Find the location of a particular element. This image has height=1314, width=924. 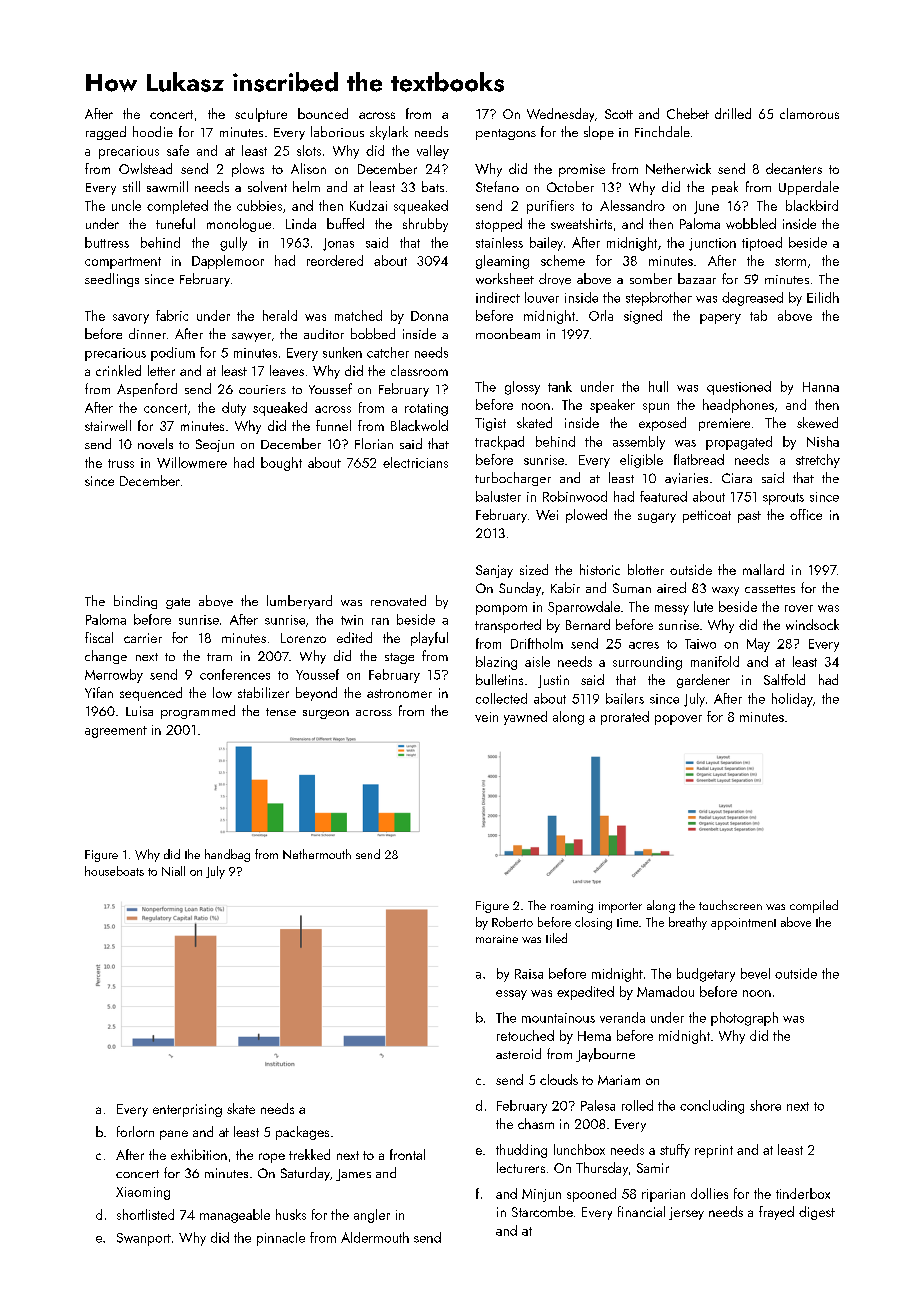

James is located at coordinates (353, 1175).
